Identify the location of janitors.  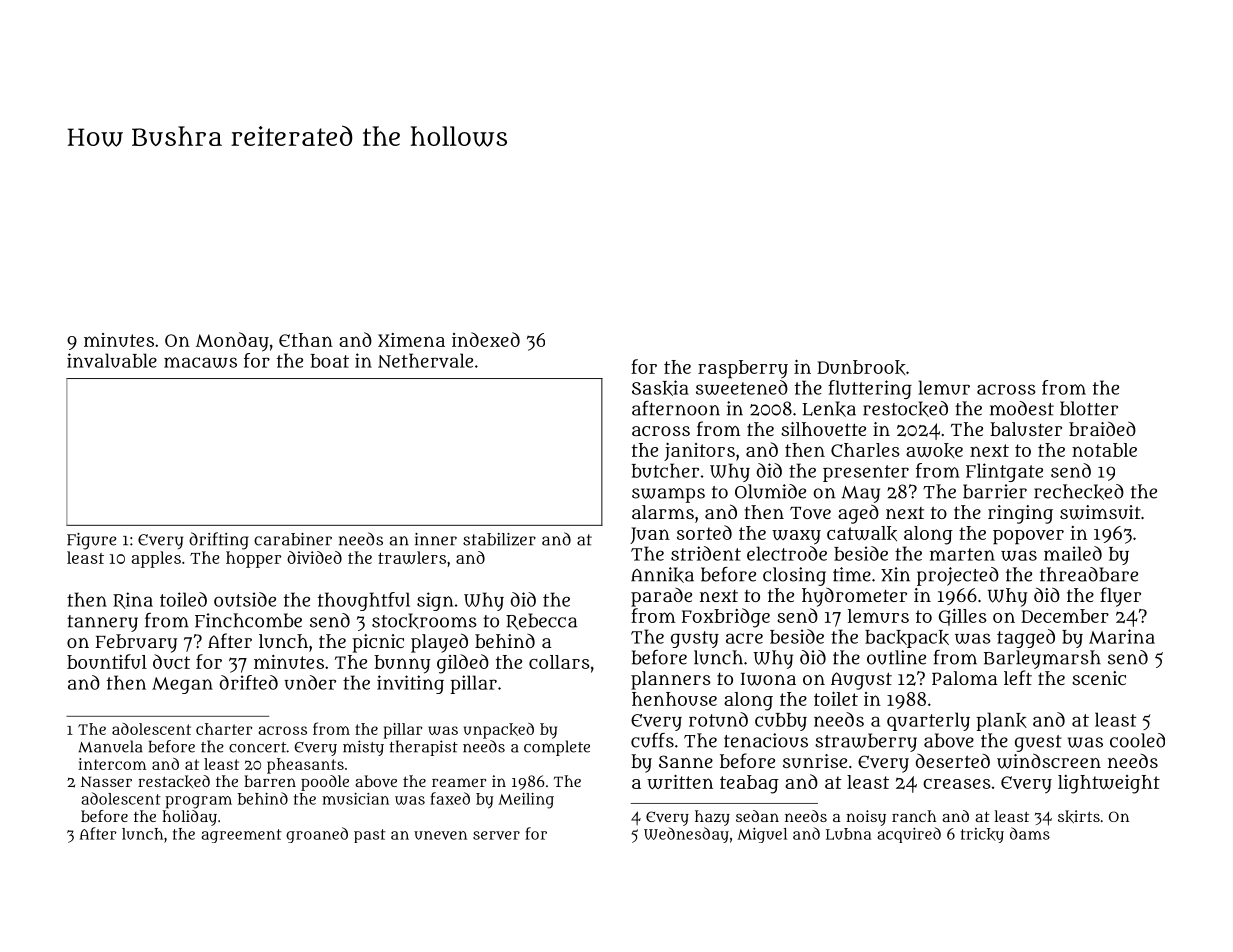
(699, 452).
